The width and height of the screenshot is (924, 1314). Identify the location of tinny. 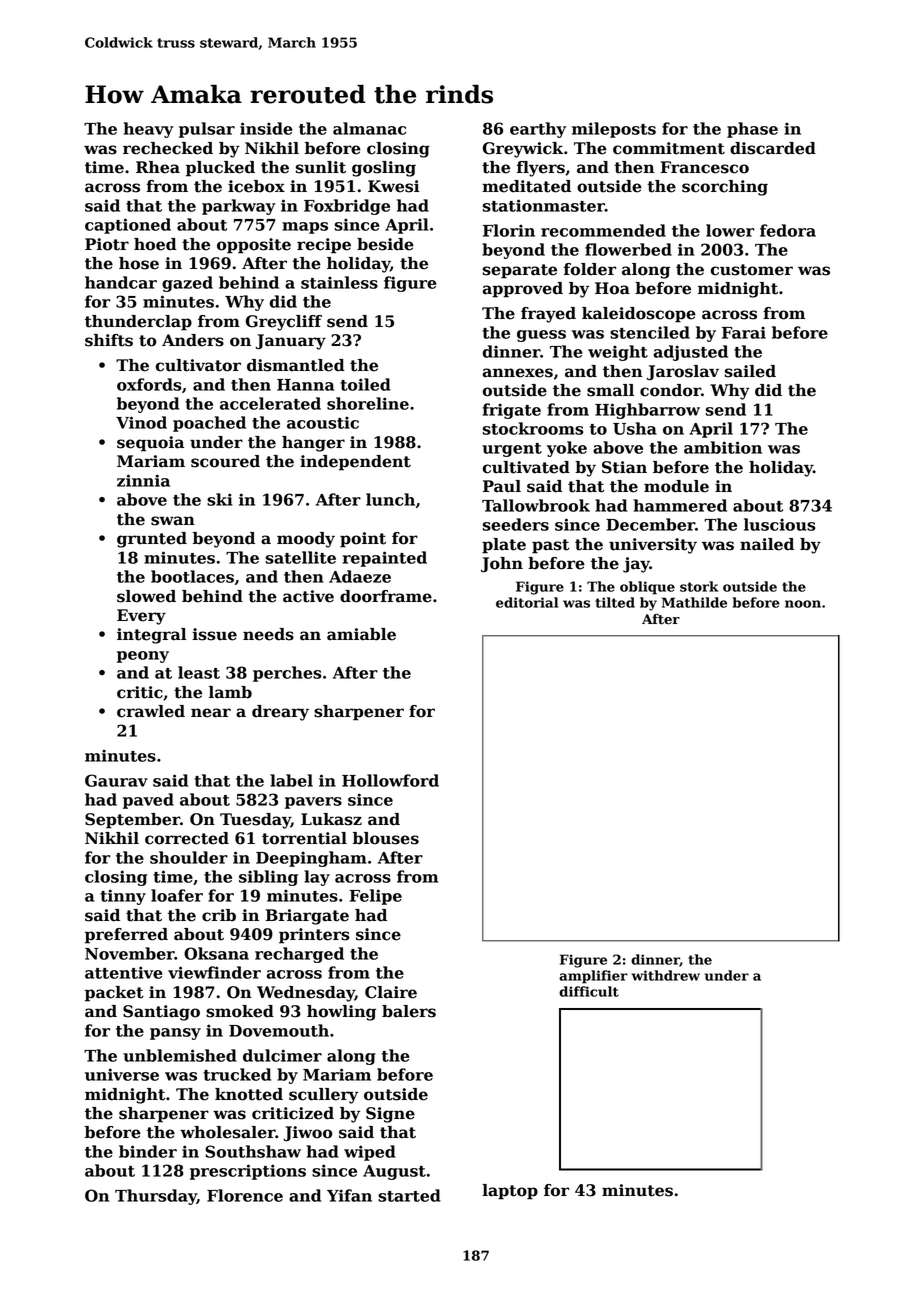
(123, 897).
